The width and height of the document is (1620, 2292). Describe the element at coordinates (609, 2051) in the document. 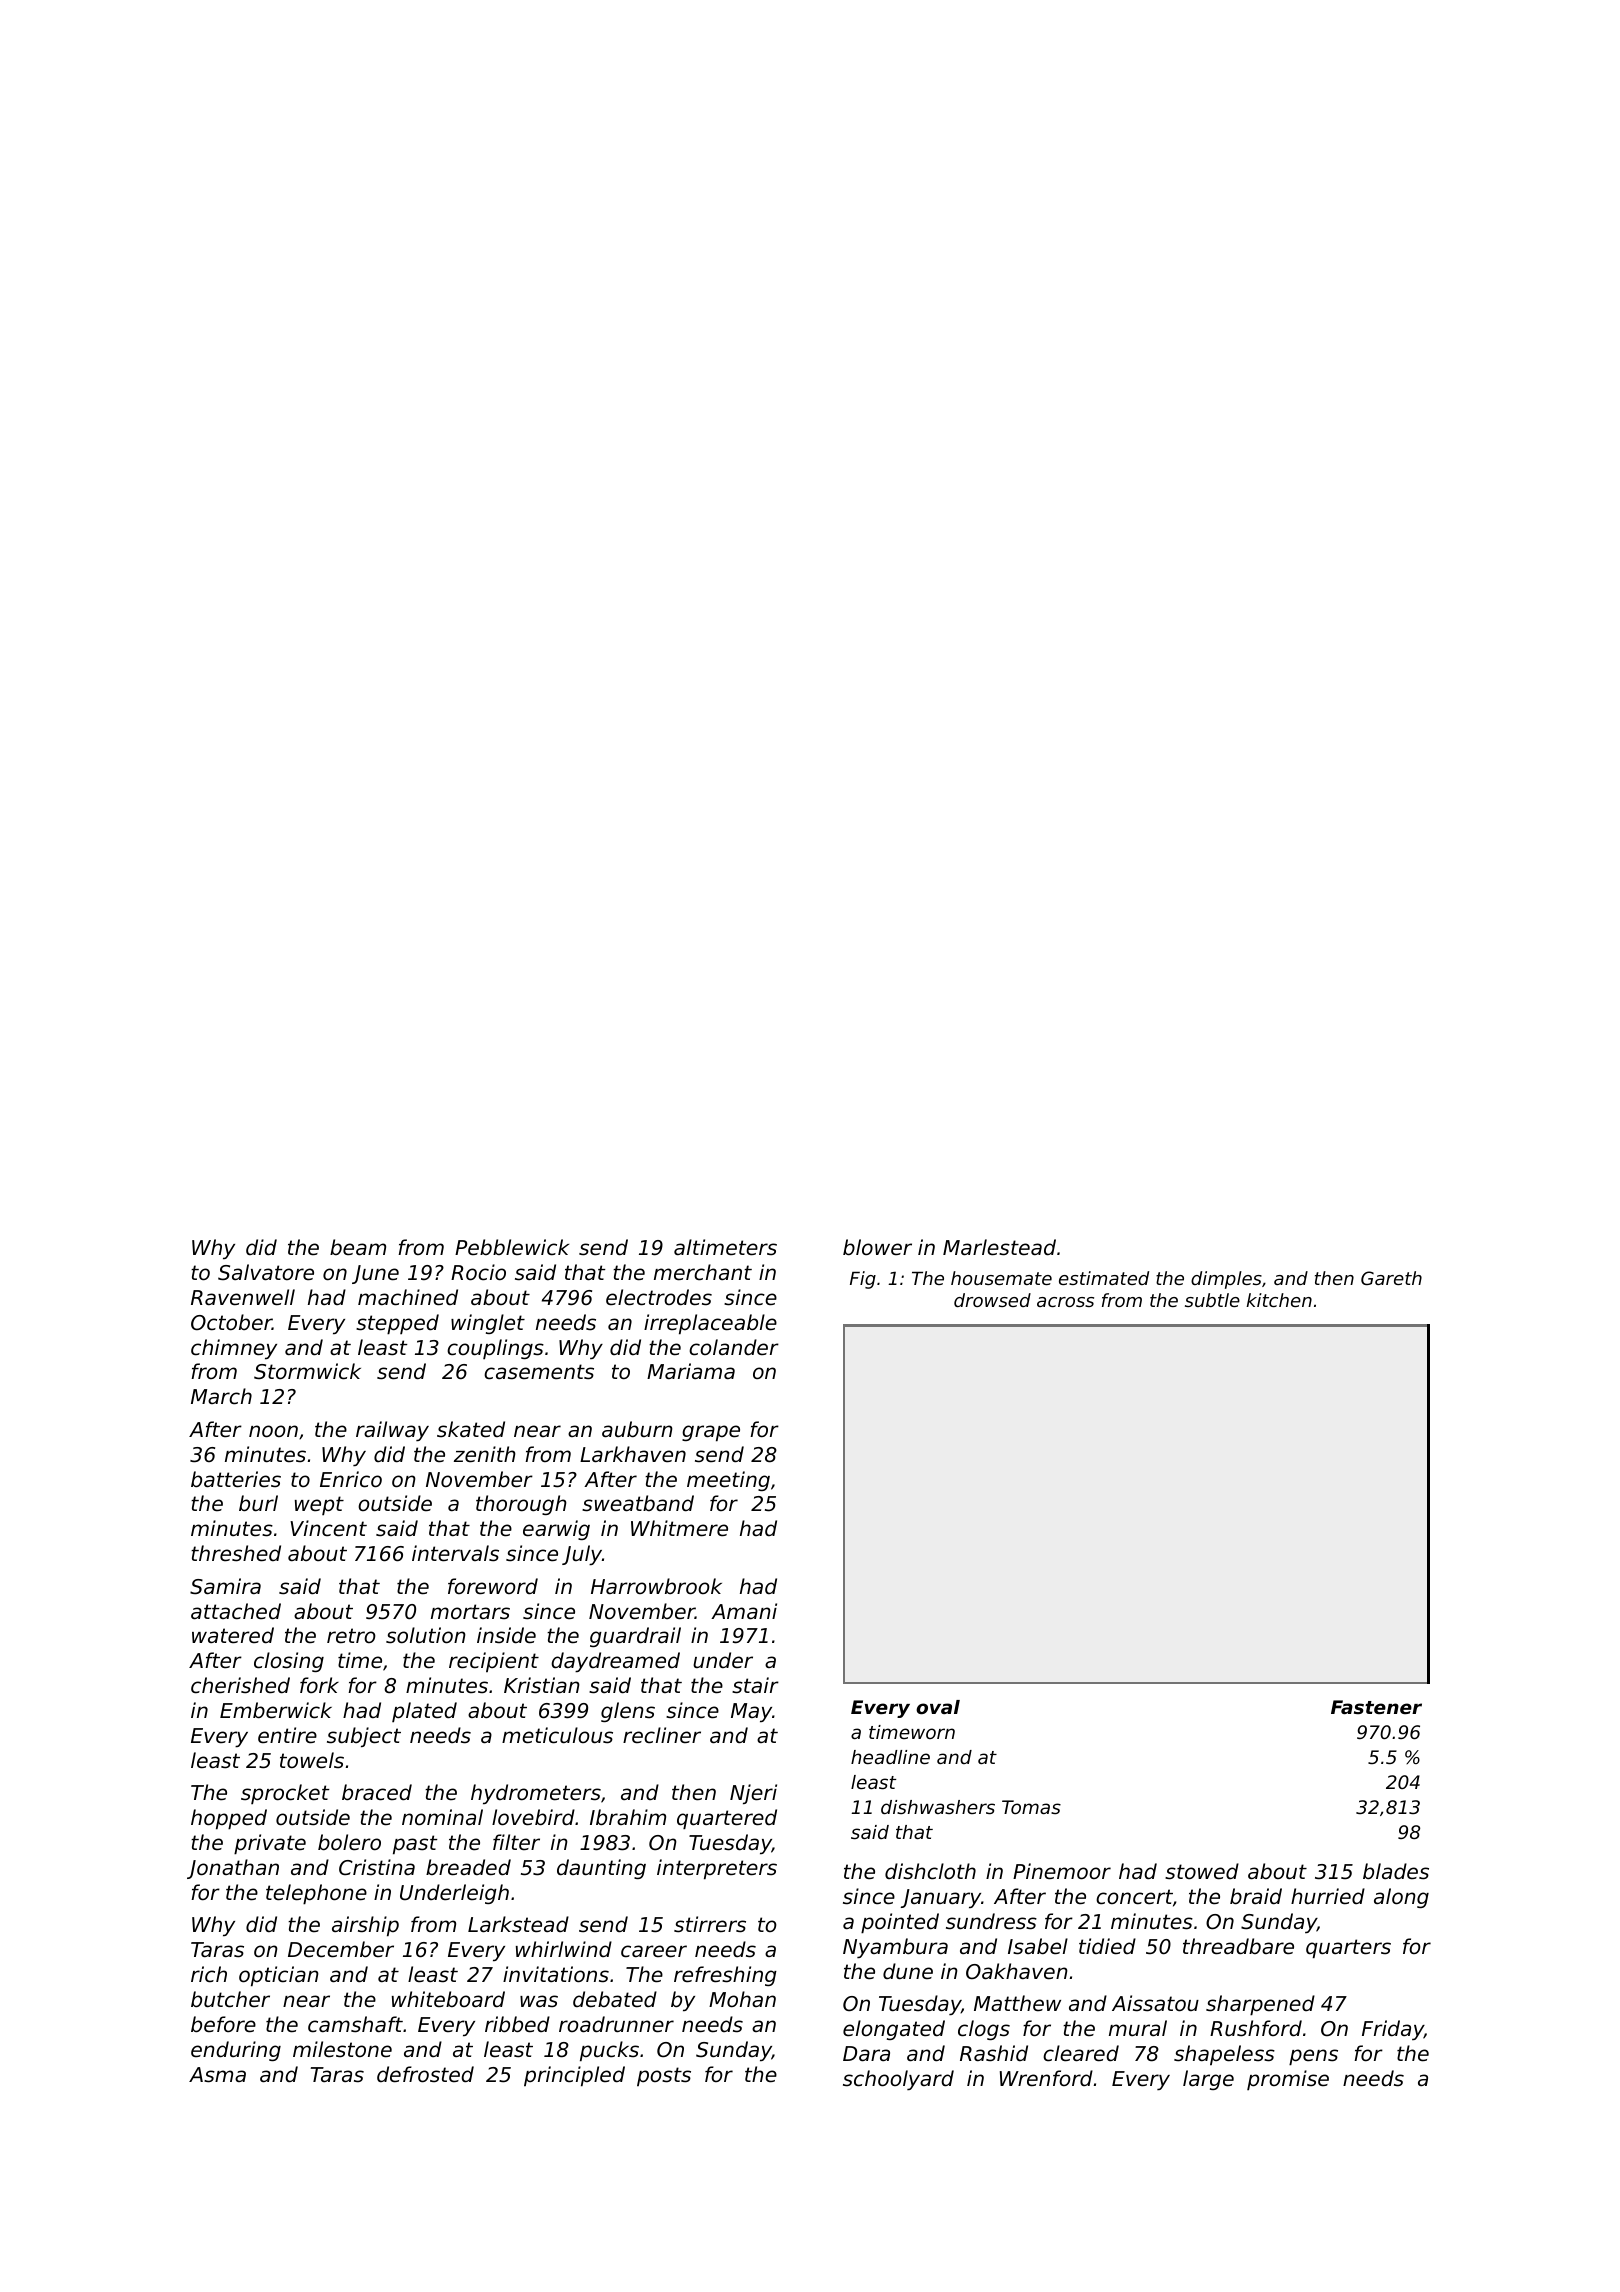

I see `pucks` at that location.
